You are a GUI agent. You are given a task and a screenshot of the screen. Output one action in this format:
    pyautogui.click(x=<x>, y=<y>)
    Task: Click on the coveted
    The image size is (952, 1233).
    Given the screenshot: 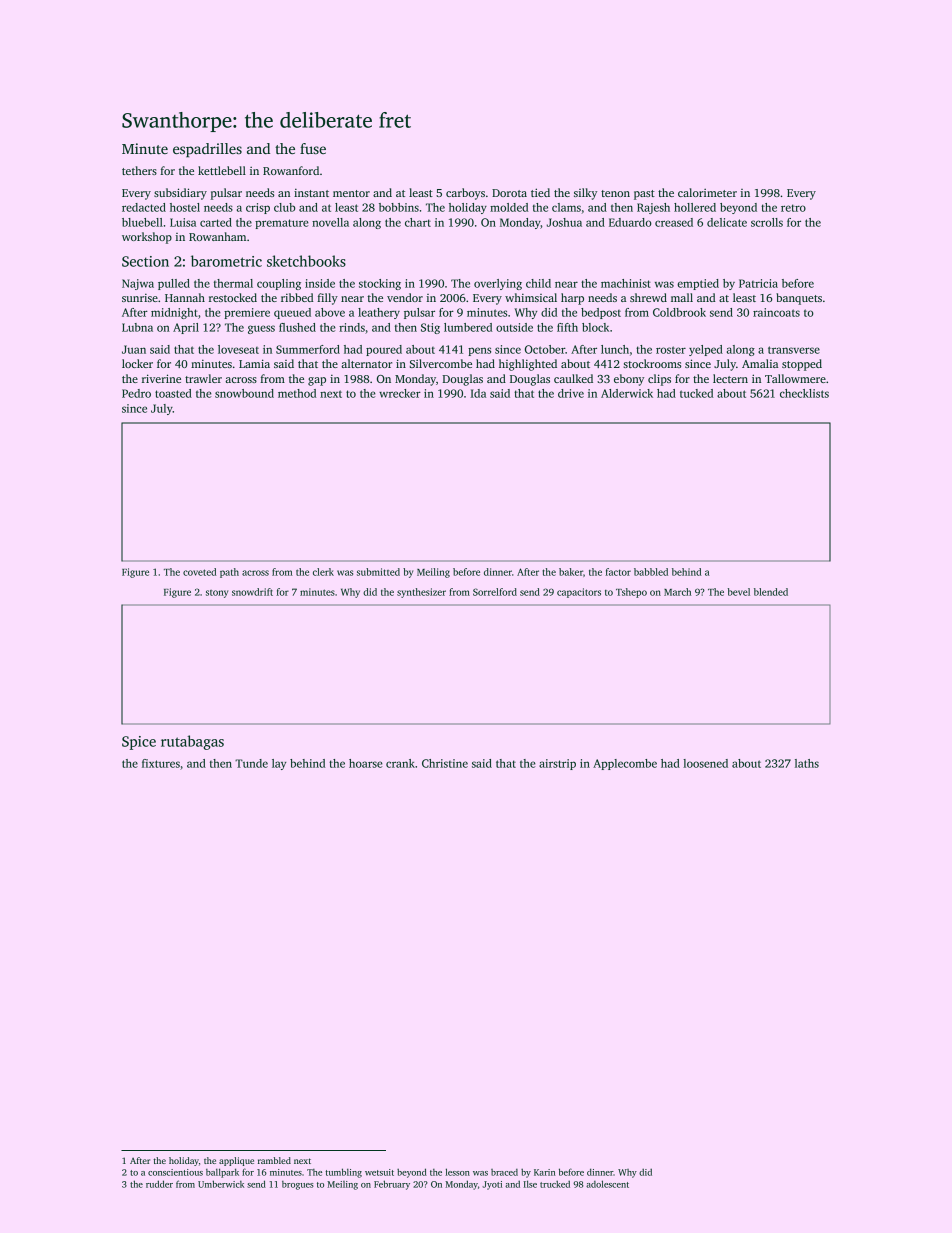 What is the action you would take?
    pyautogui.click(x=199, y=572)
